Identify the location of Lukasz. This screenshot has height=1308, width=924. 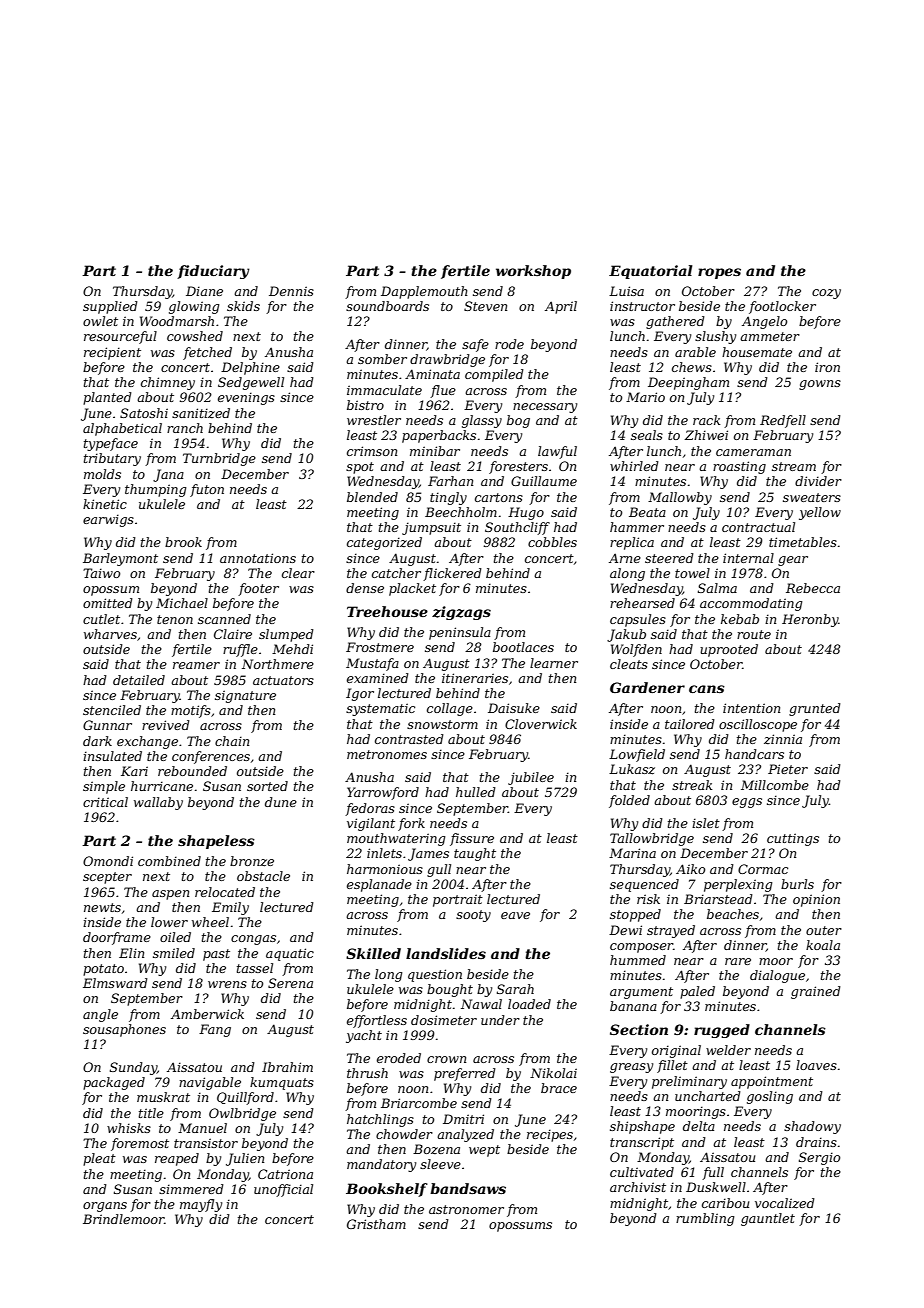
(632, 769).
